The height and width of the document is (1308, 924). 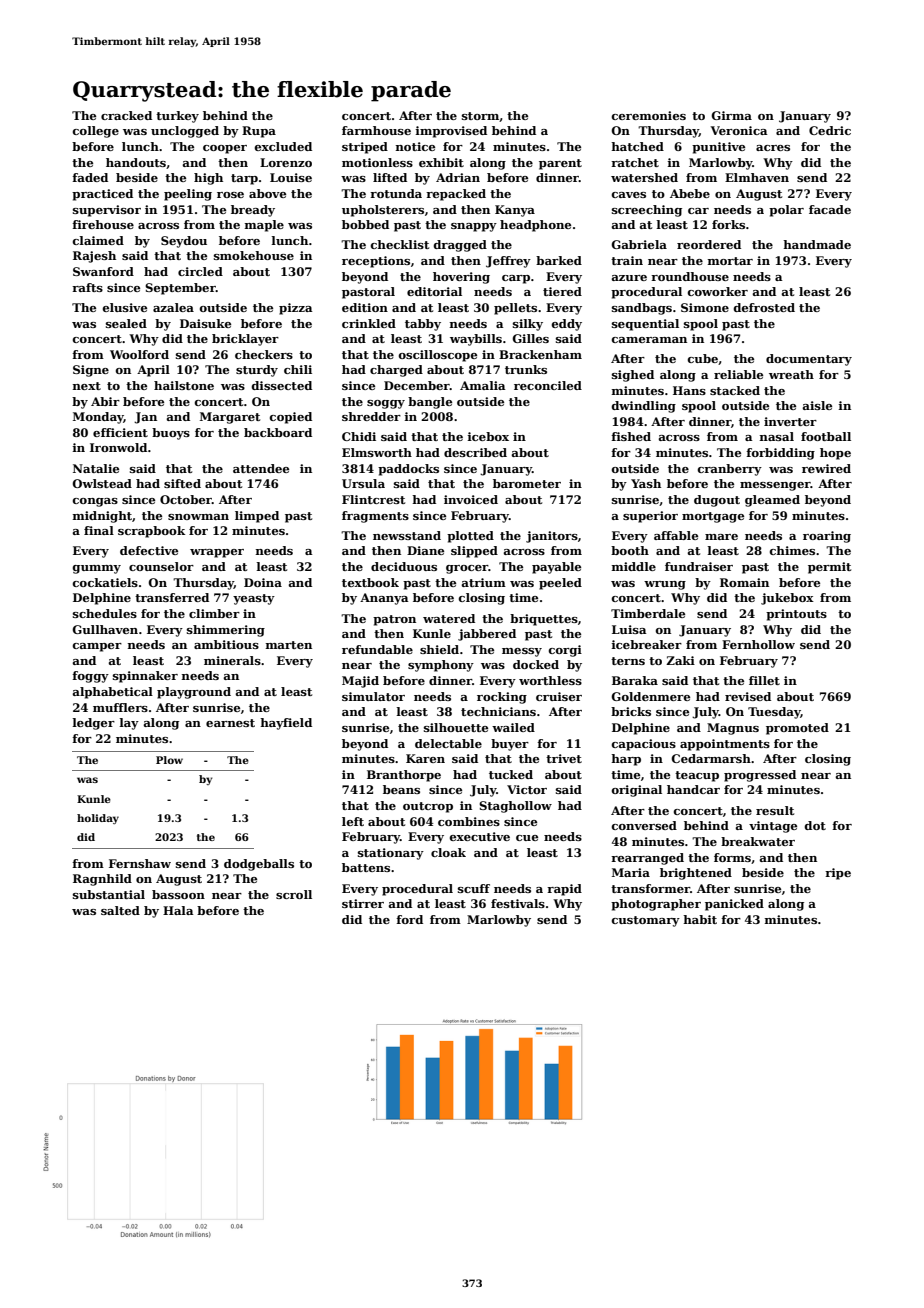 I want to click on maple, so click(x=264, y=226).
